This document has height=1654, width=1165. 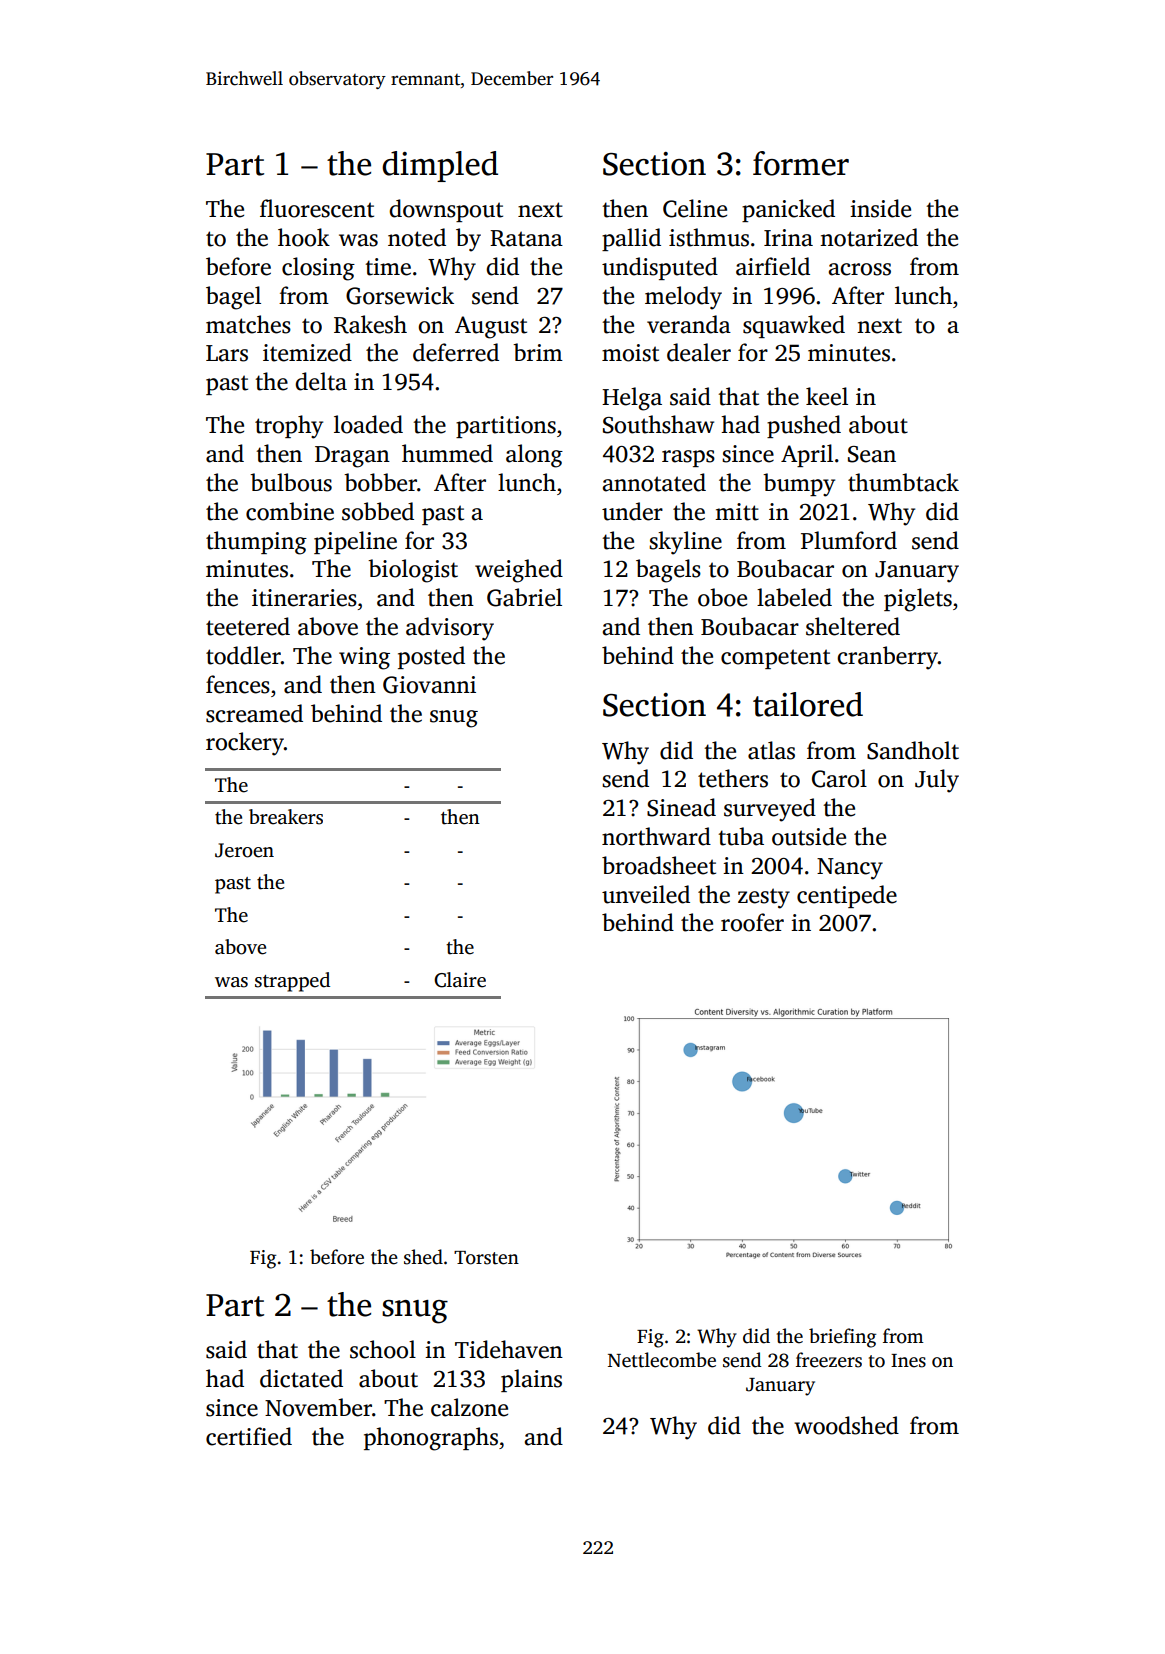 What do you see at coordinates (752, 922) in the document?
I see `roofer` at bounding box center [752, 922].
